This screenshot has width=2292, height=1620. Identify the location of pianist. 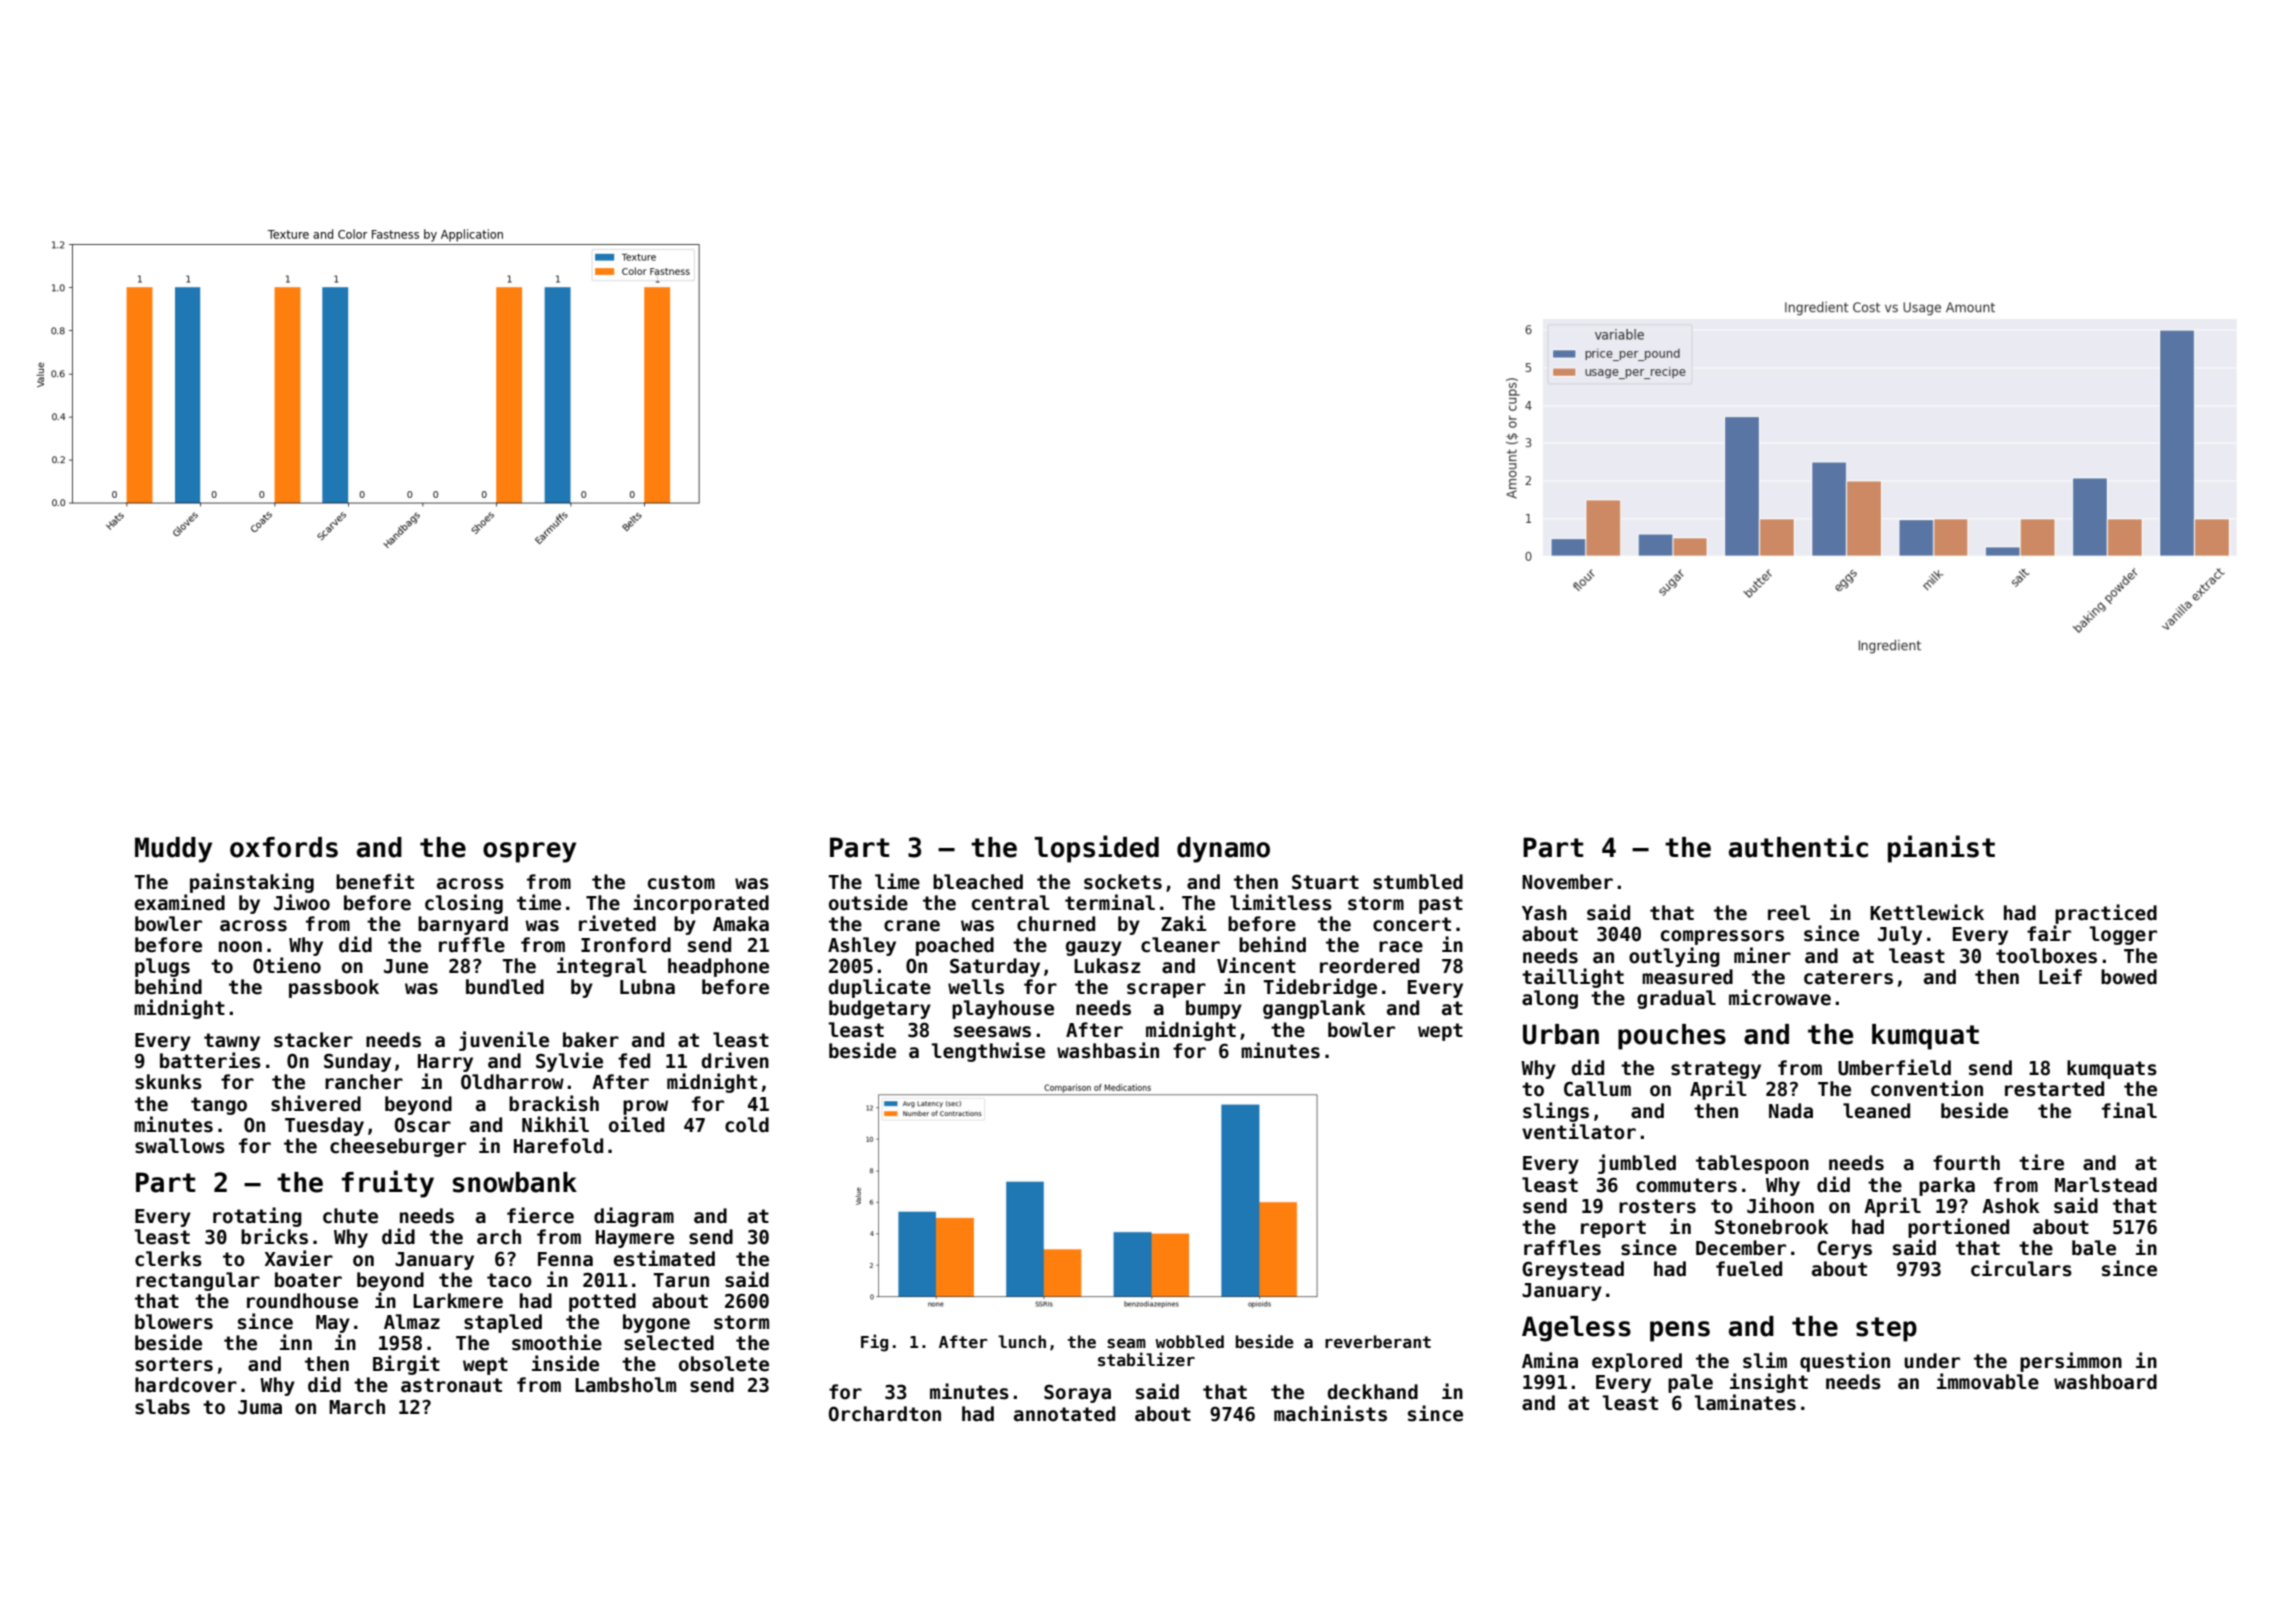
(1941, 849).
